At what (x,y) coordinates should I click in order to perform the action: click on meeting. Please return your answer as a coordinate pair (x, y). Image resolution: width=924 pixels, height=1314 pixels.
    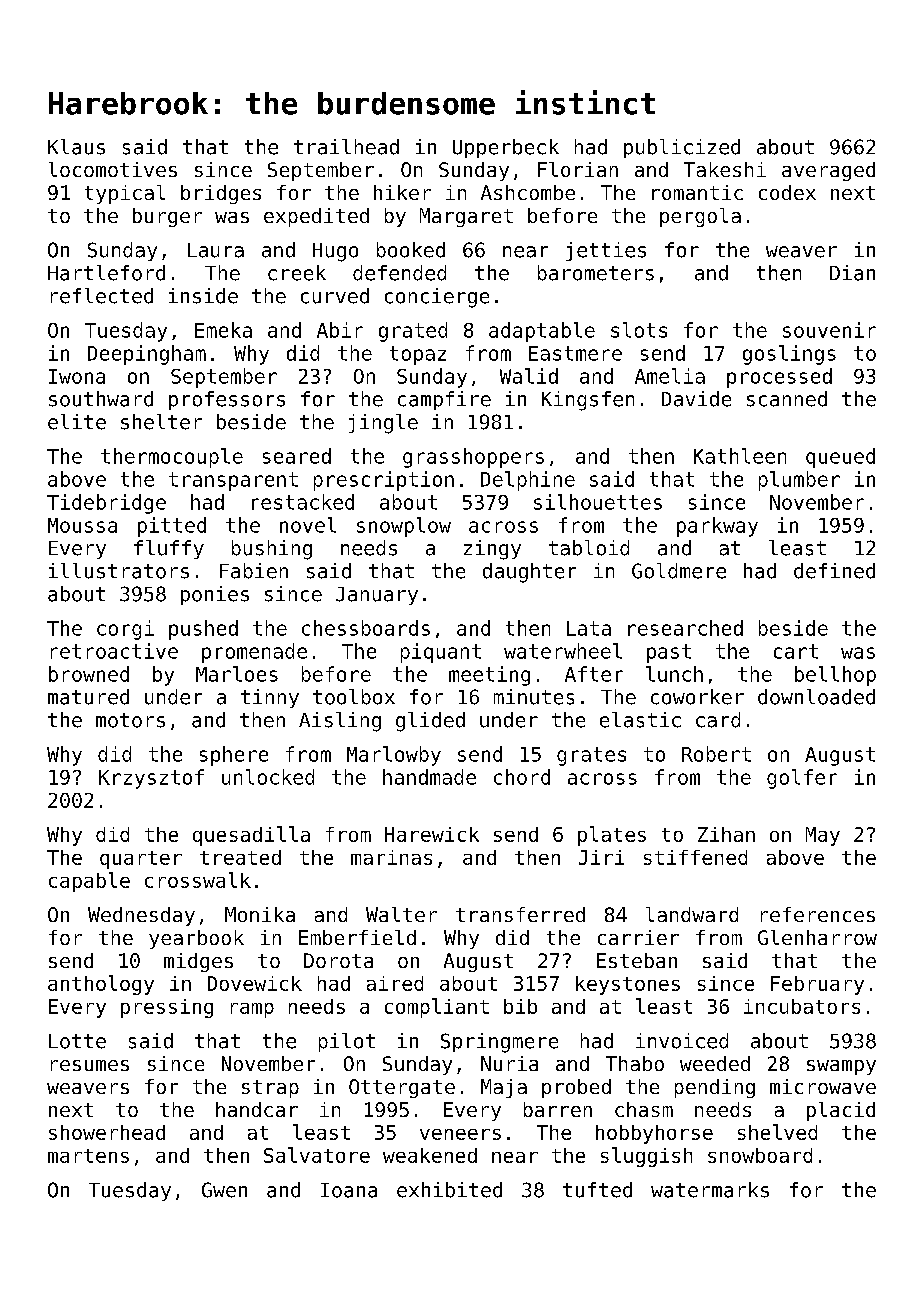
    Looking at the image, I should click on (489, 676).
